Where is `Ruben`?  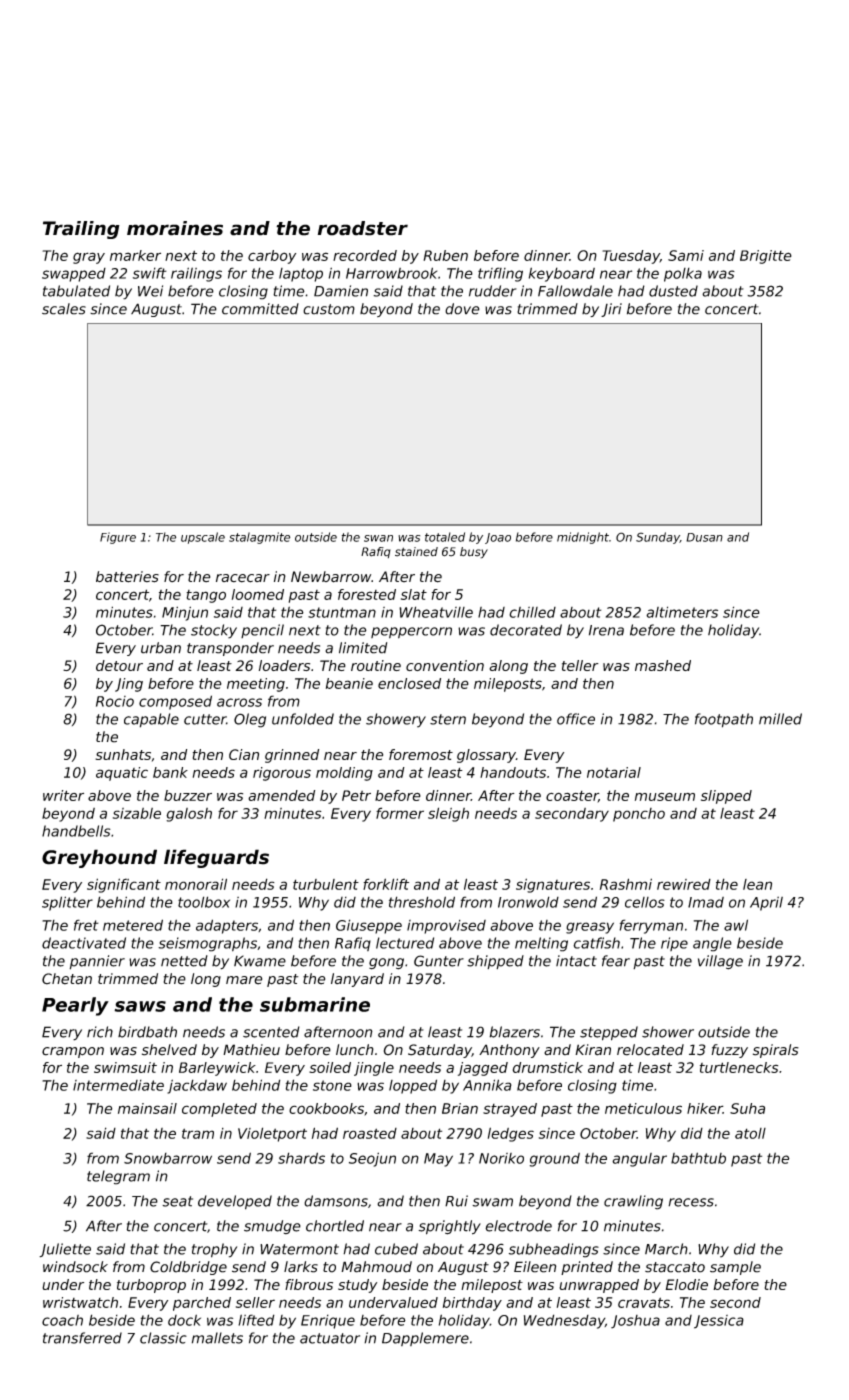
Ruben is located at coordinates (445, 255).
